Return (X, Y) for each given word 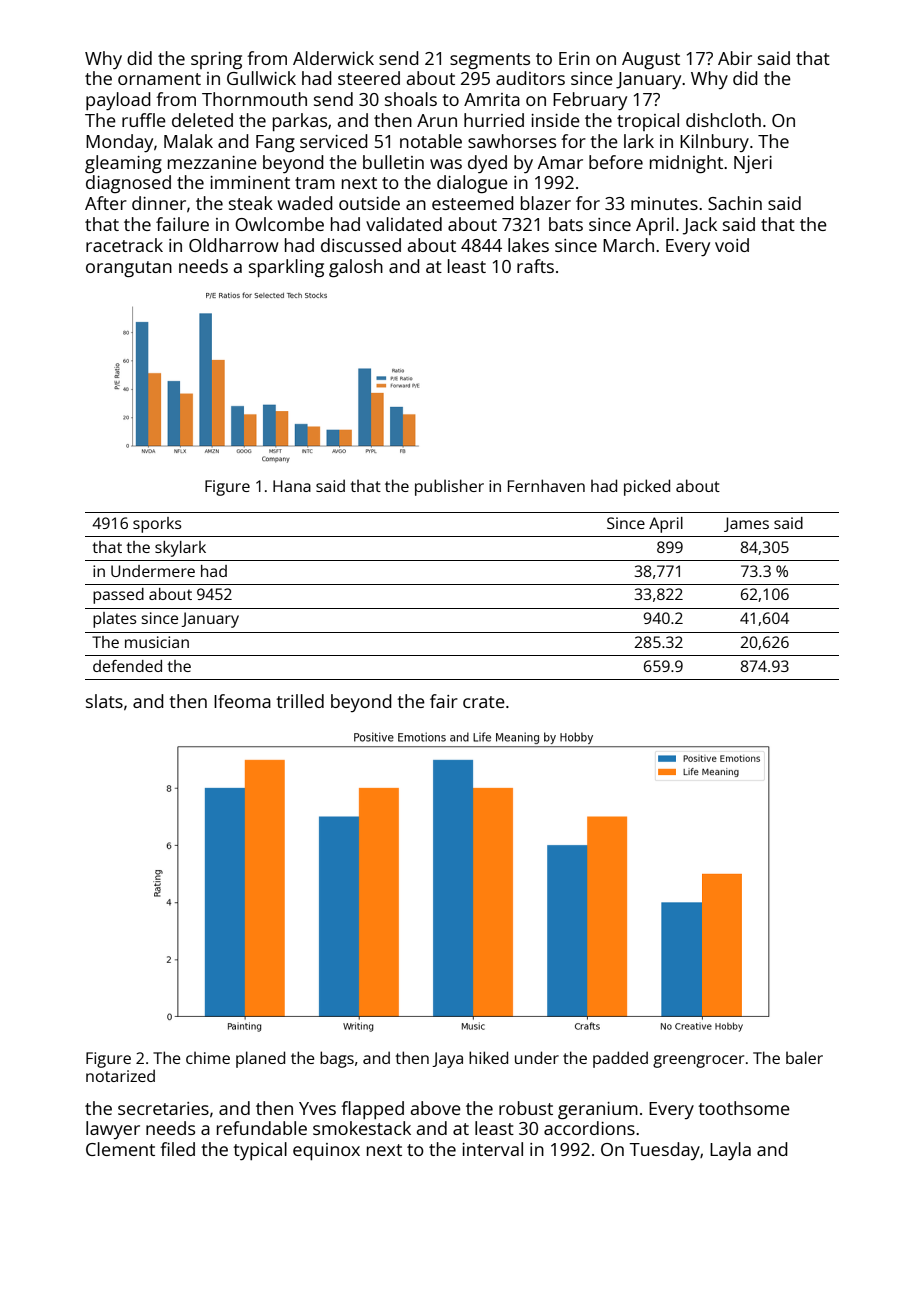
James (746, 524)
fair (444, 701)
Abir (735, 58)
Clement (120, 1149)
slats (104, 701)
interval (492, 1149)
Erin (574, 58)
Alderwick (333, 58)
